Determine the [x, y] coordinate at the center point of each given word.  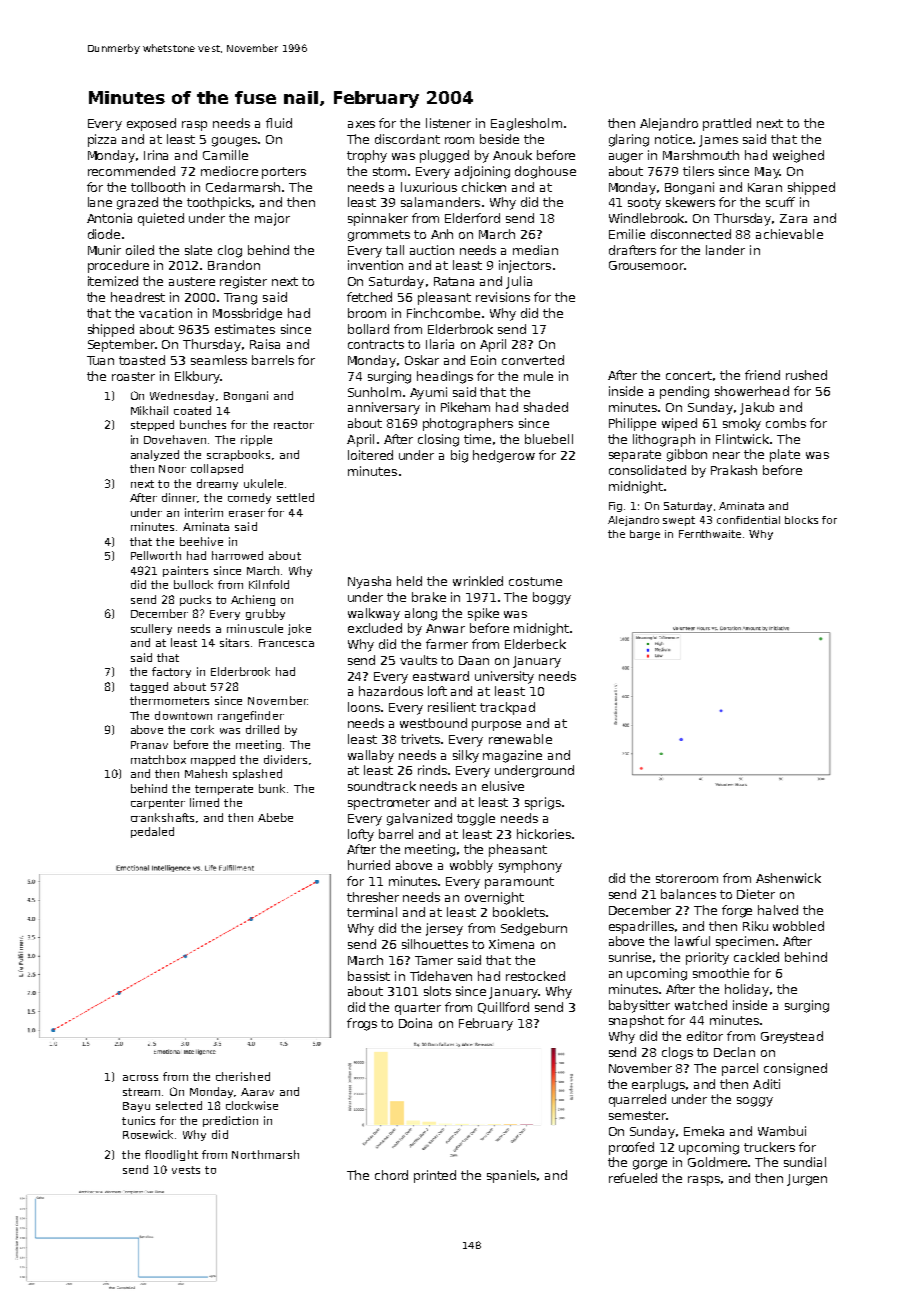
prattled [727, 124]
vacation [165, 313]
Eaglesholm [526, 124]
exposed [151, 124]
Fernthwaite [710, 534]
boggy [552, 598]
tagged [149, 687]
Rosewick [149, 1134]
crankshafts [162, 817]
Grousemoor [646, 265]
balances [688, 894]
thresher [373, 897]
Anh [442, 234]
